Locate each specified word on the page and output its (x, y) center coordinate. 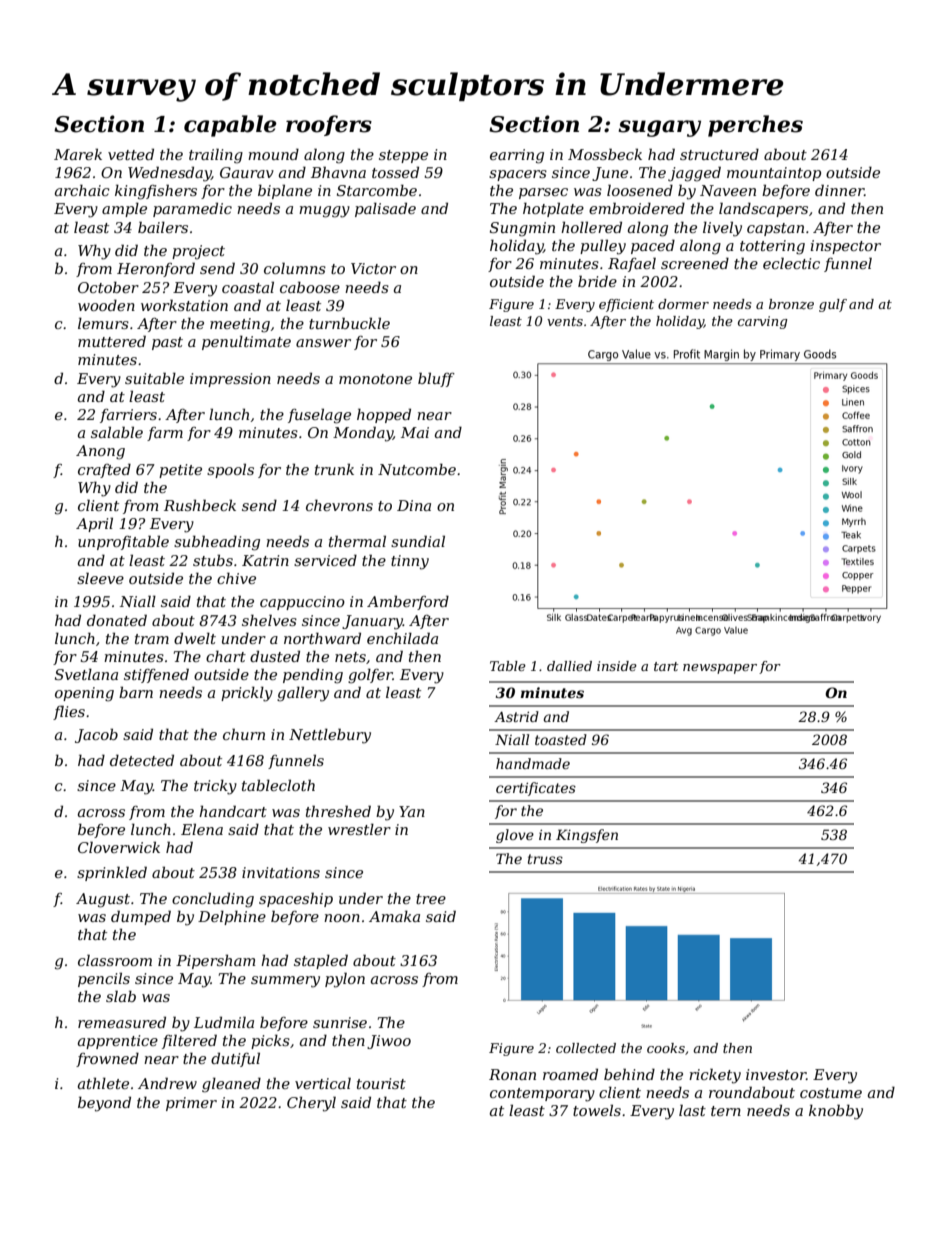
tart (666, 666)
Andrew (167, 1083)
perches (755, 126)
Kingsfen (587, 836)
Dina (414, 505)
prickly (247, 694)
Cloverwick (119, 847)
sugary (659, 128)
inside (617, 666)
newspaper (720, 669)
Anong (100, 452)
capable (230, 126)
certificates (536, 789)
